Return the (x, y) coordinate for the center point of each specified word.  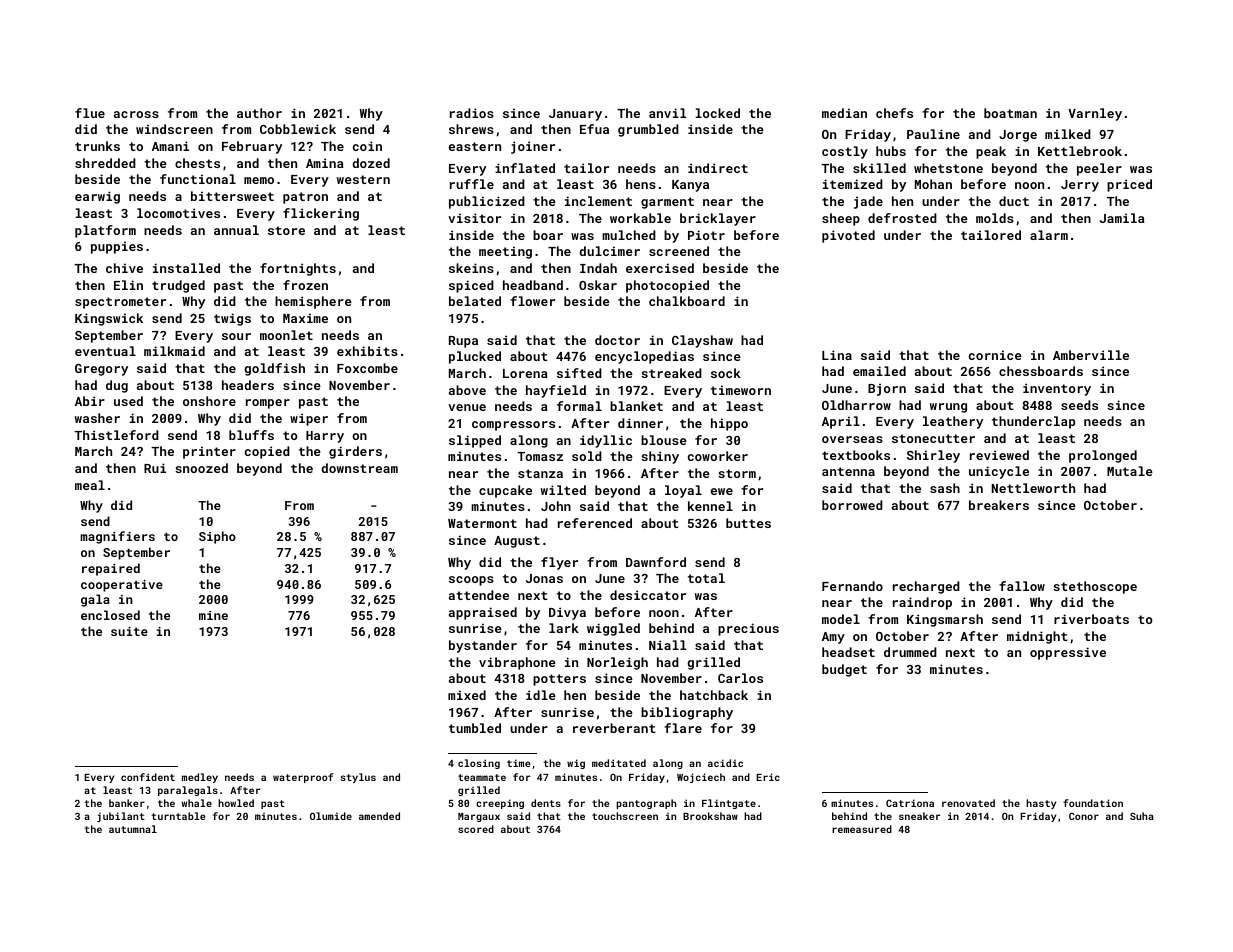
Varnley (1095, 114)
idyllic (606, 441)
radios (472, 113)
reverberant (614, 728)
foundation (1093, 803)
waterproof (303, 778)
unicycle (999, 472)
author (259, 113)
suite (129, 631)
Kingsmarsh (945, 620)
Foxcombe (367, 368)
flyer (559, 563)
